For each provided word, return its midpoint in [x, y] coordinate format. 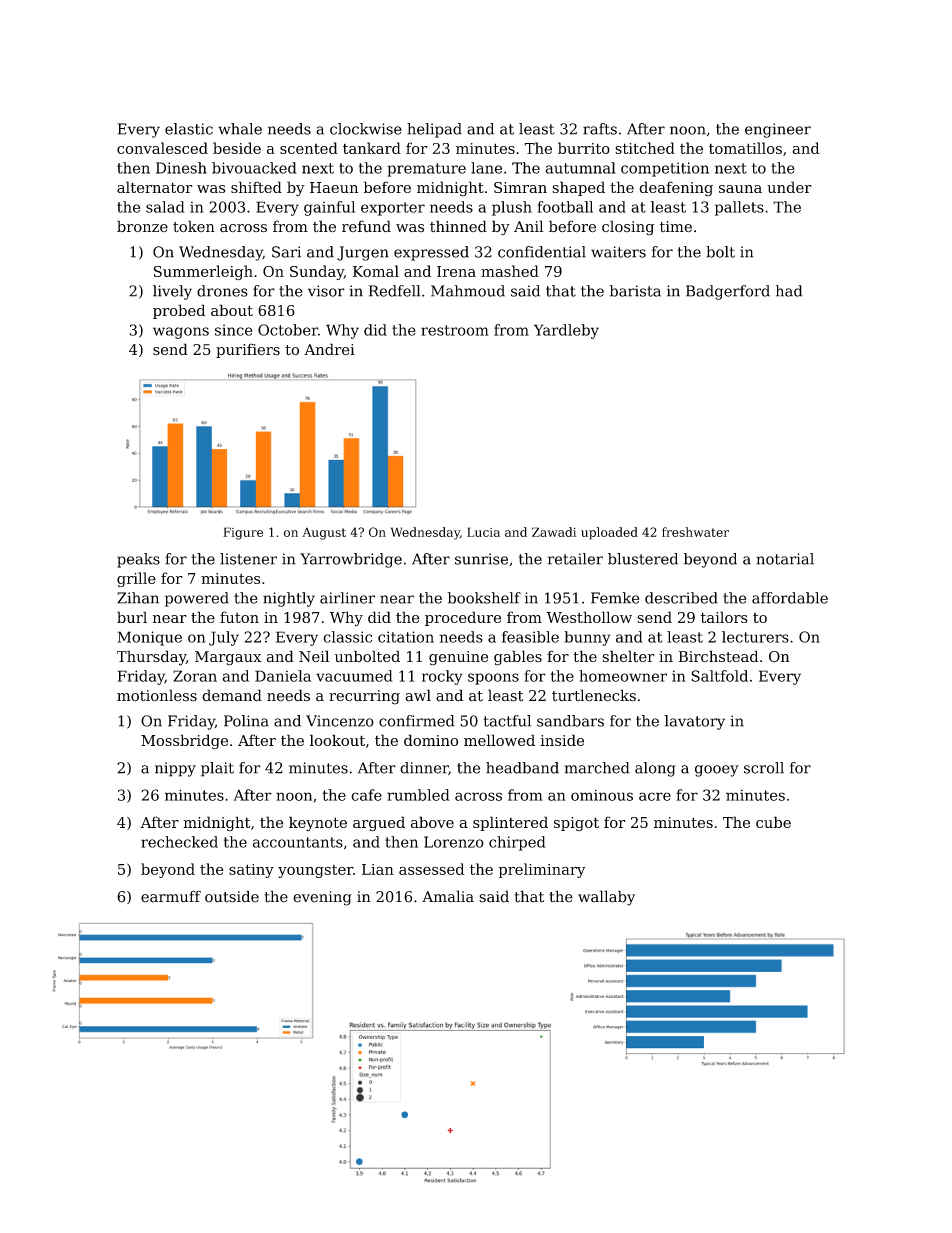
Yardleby [566, 331]
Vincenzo [340, 721]
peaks [138, 560]
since [233, 330]
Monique [149, 638]
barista [635, 291]
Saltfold [719, 676]
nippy [175, 769]
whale [240, 129]
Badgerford [728, 292]
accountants [298, 842]
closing [628, 228]
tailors [724, 617]
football [565, 207]
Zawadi [554, 532]
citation [406, 637]
